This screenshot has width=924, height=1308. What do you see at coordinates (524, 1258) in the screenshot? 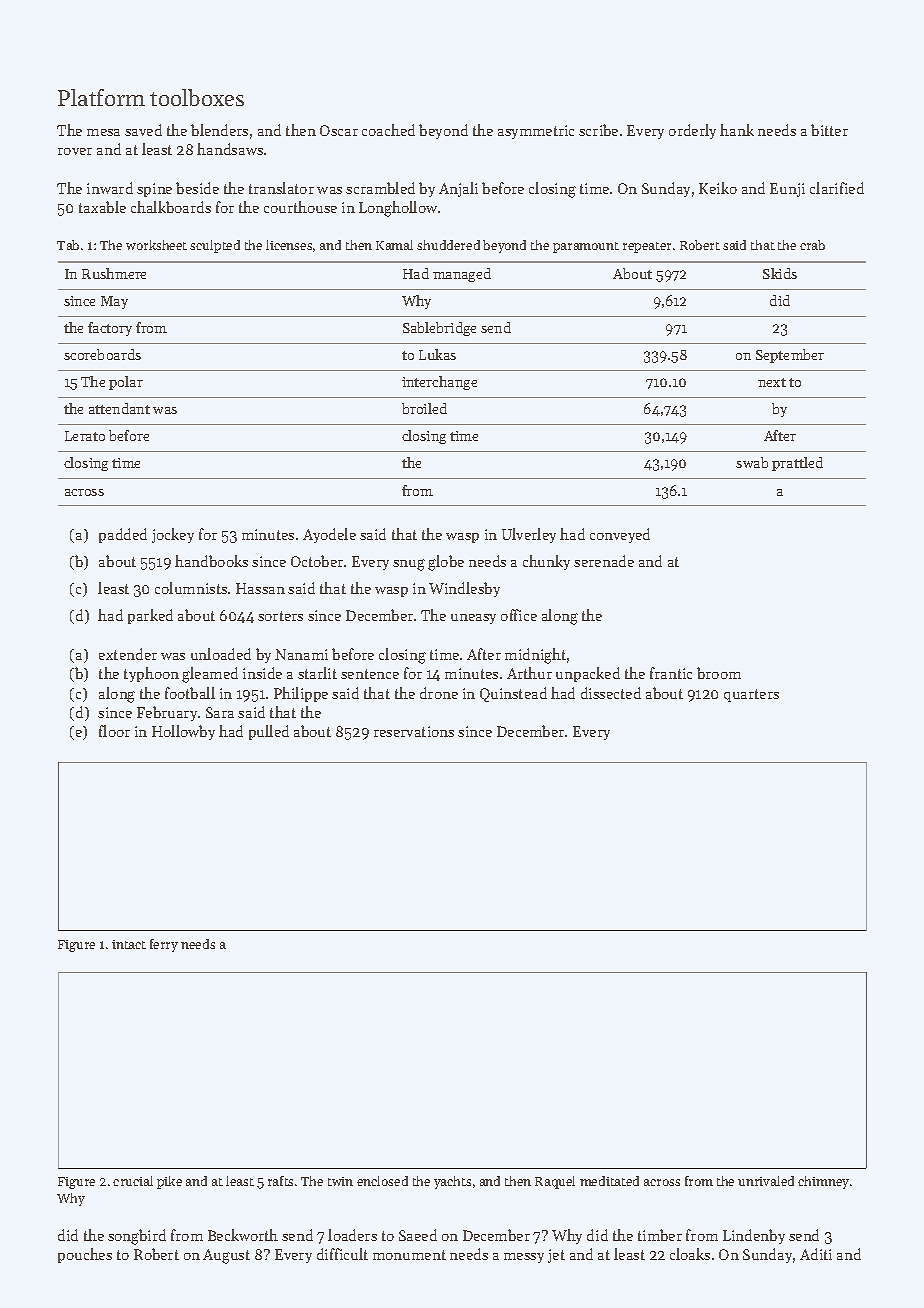
I see `messy` at bounding box center [524, 1258].
